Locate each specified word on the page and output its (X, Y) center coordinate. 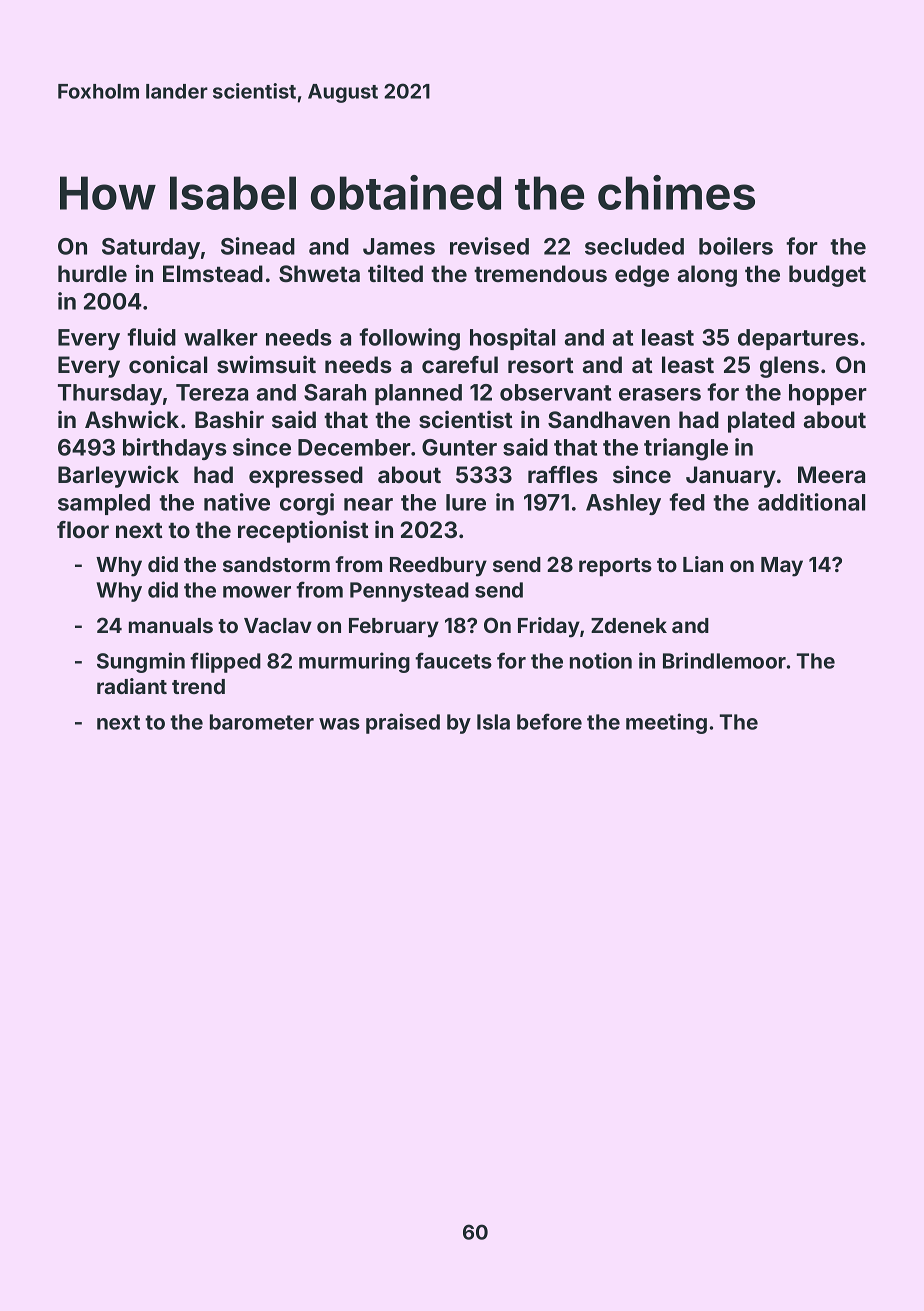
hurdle (92, 273)
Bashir (229, 419)
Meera (831, 474)
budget (827, 276)
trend (198, 686)
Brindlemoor (724, 660)
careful (460, 364)
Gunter (459, 447)
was (339, 724)
